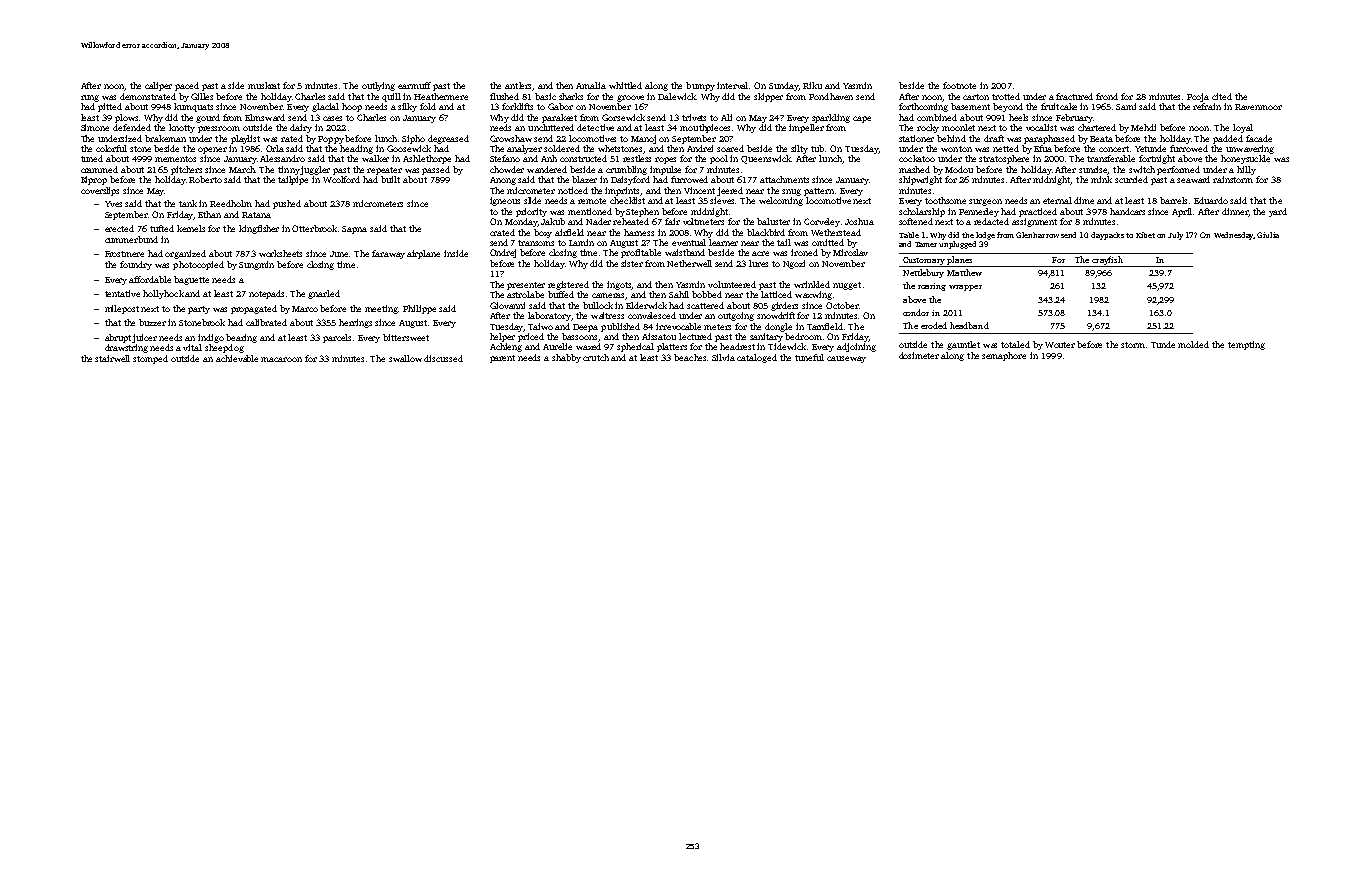 The image size is (1372, 887). What do you see at coordinates (1004, 356) in the document?
I see `semaphore` at bounding box center [1004, 356].
